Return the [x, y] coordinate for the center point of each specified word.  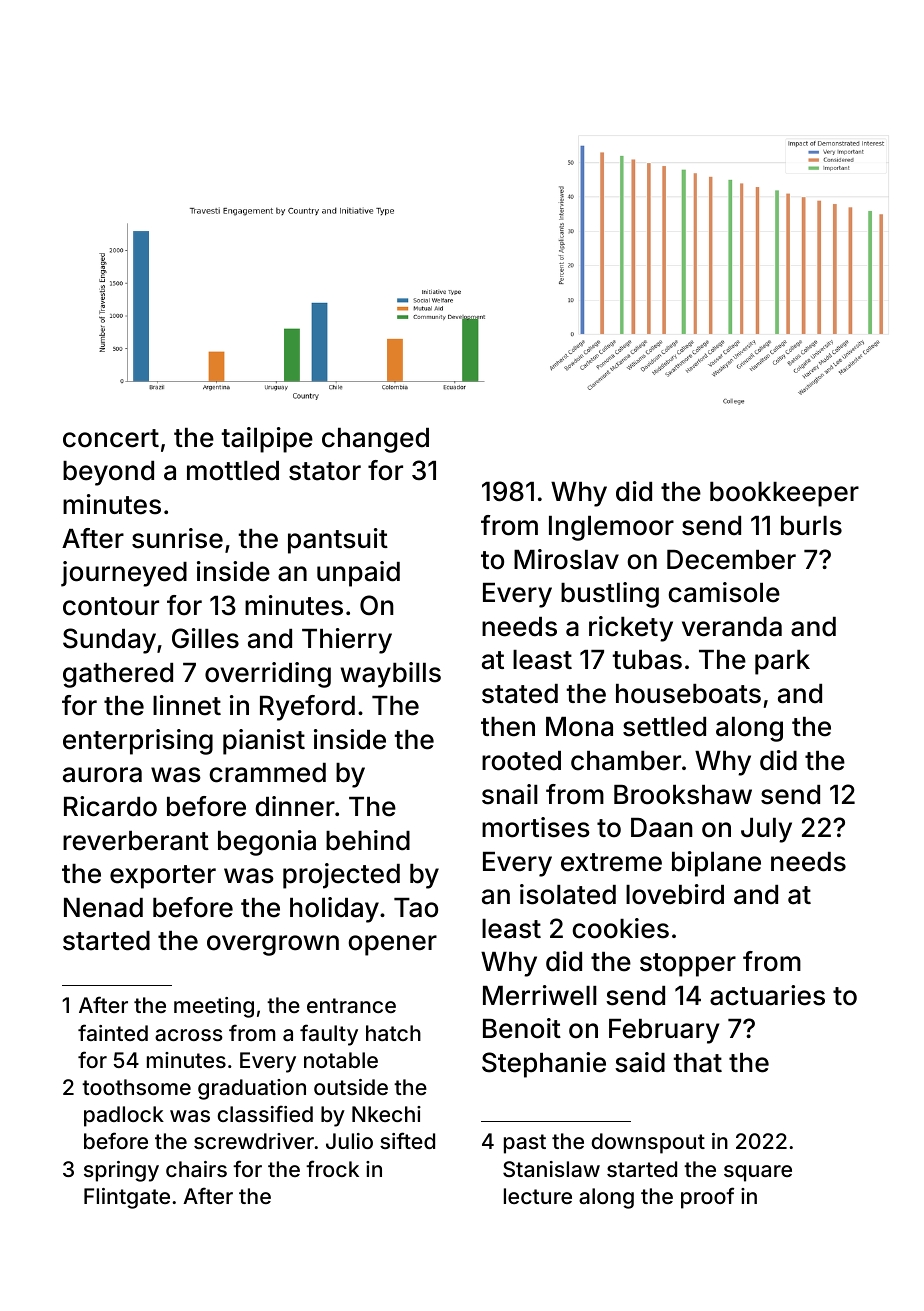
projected [341, 876]
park [782, 662]
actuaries [767, 995]
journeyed [124, 574]
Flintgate [127, 1198]
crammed [267, 773]
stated [520, 694]
